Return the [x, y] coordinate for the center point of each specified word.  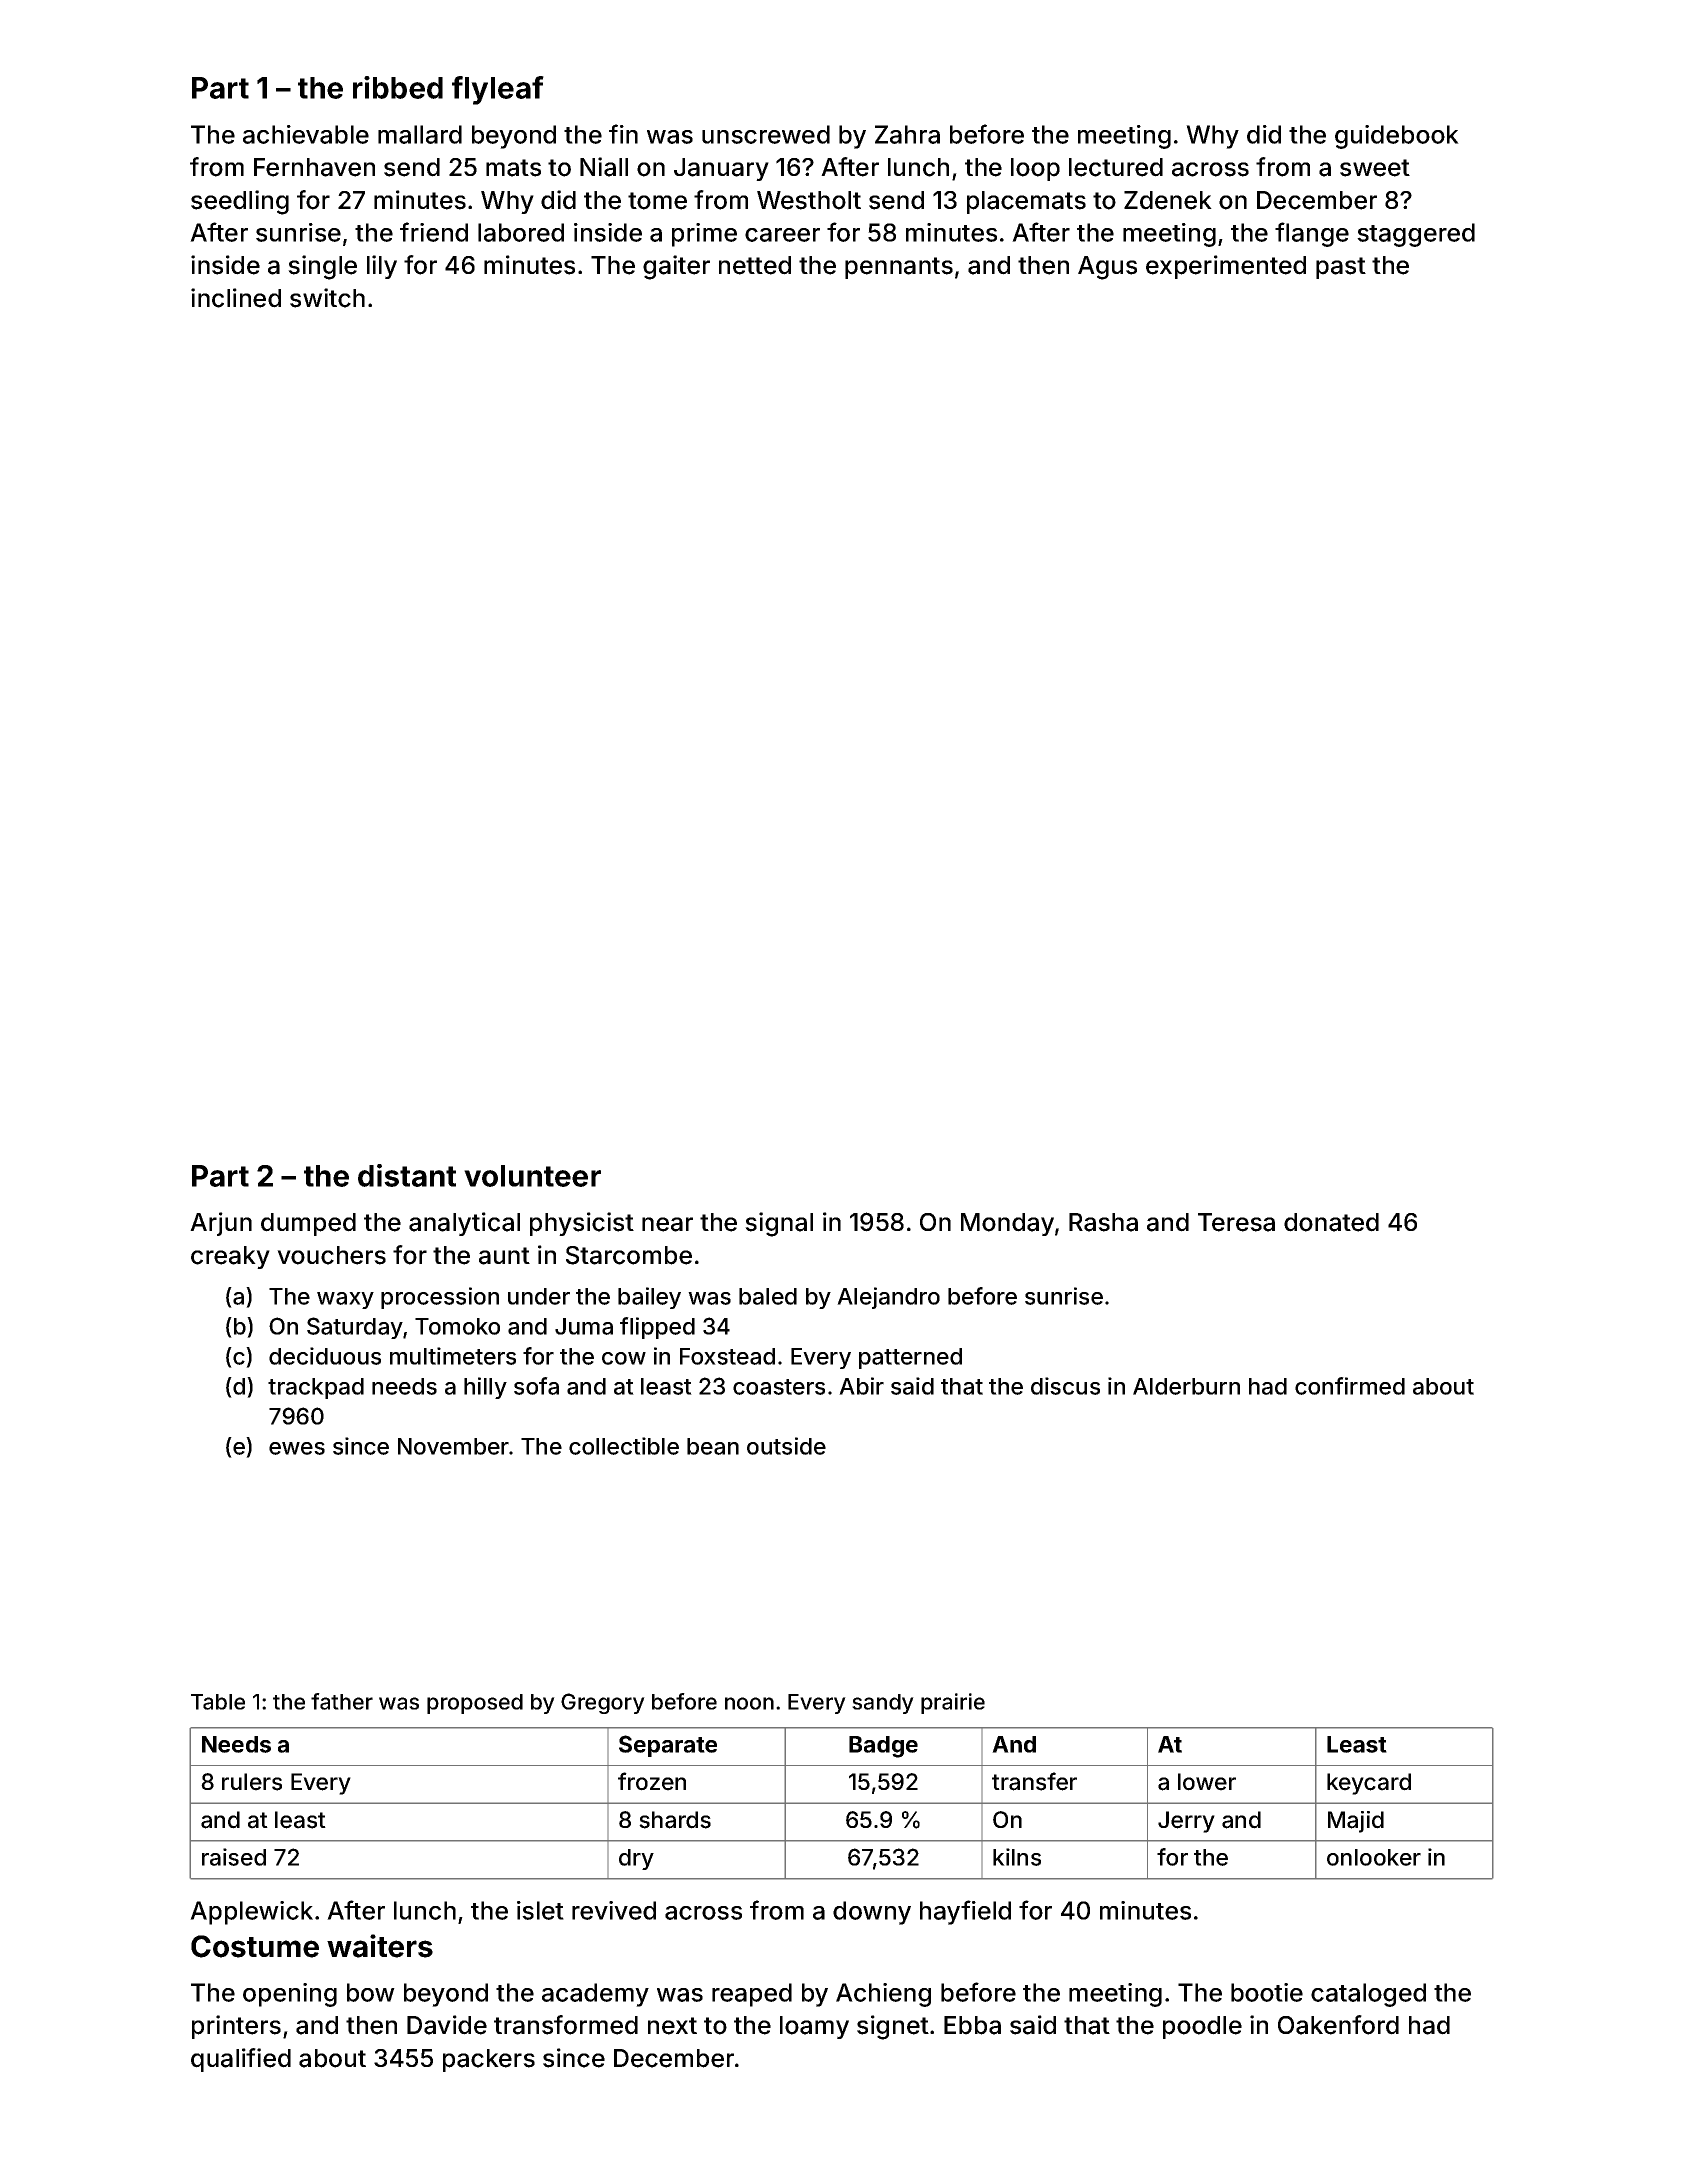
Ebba [972, 2025]
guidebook [1397, 137]
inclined [236, 298]
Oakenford [1338, 2025]
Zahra [907, 134]
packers [489, 2060]
